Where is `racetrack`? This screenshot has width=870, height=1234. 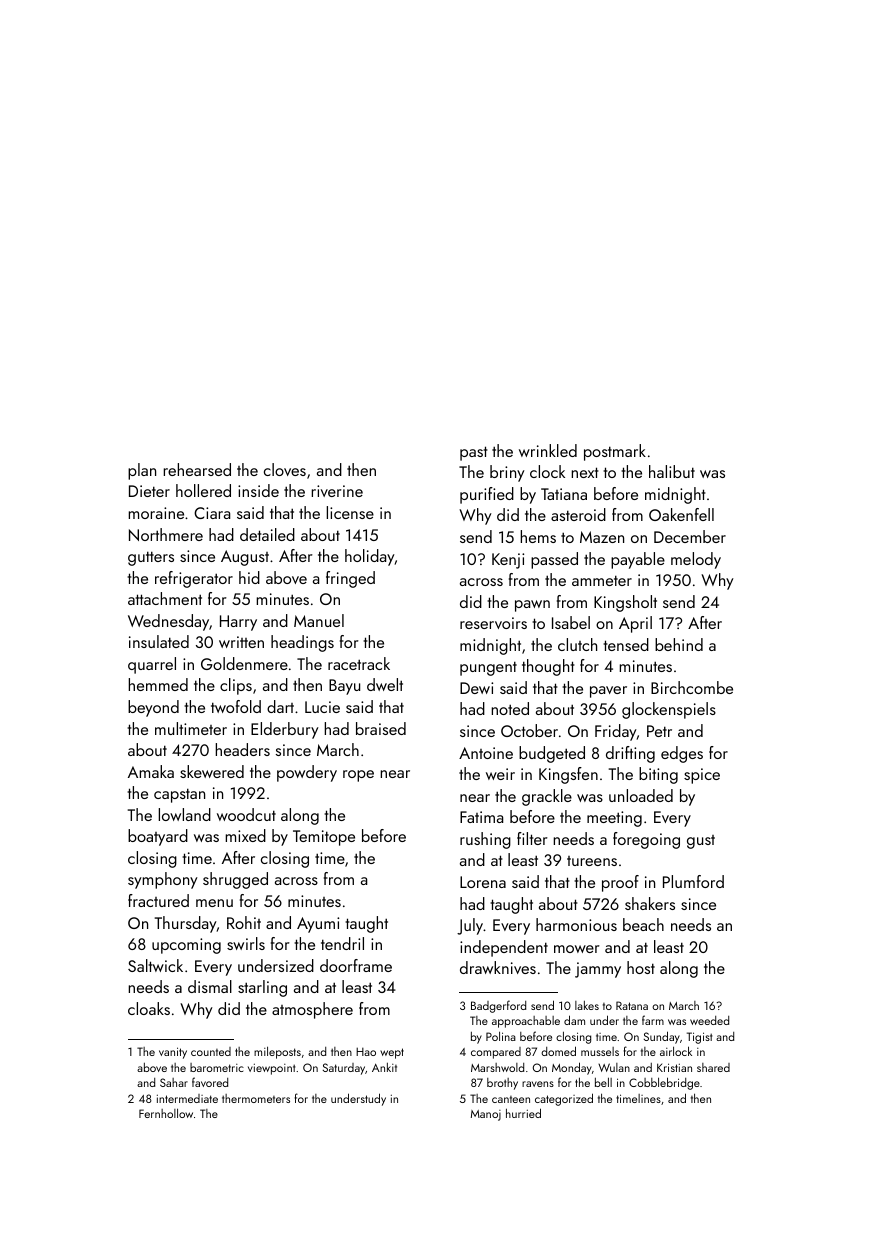 racetrack is located at coordinates (359, 663).
